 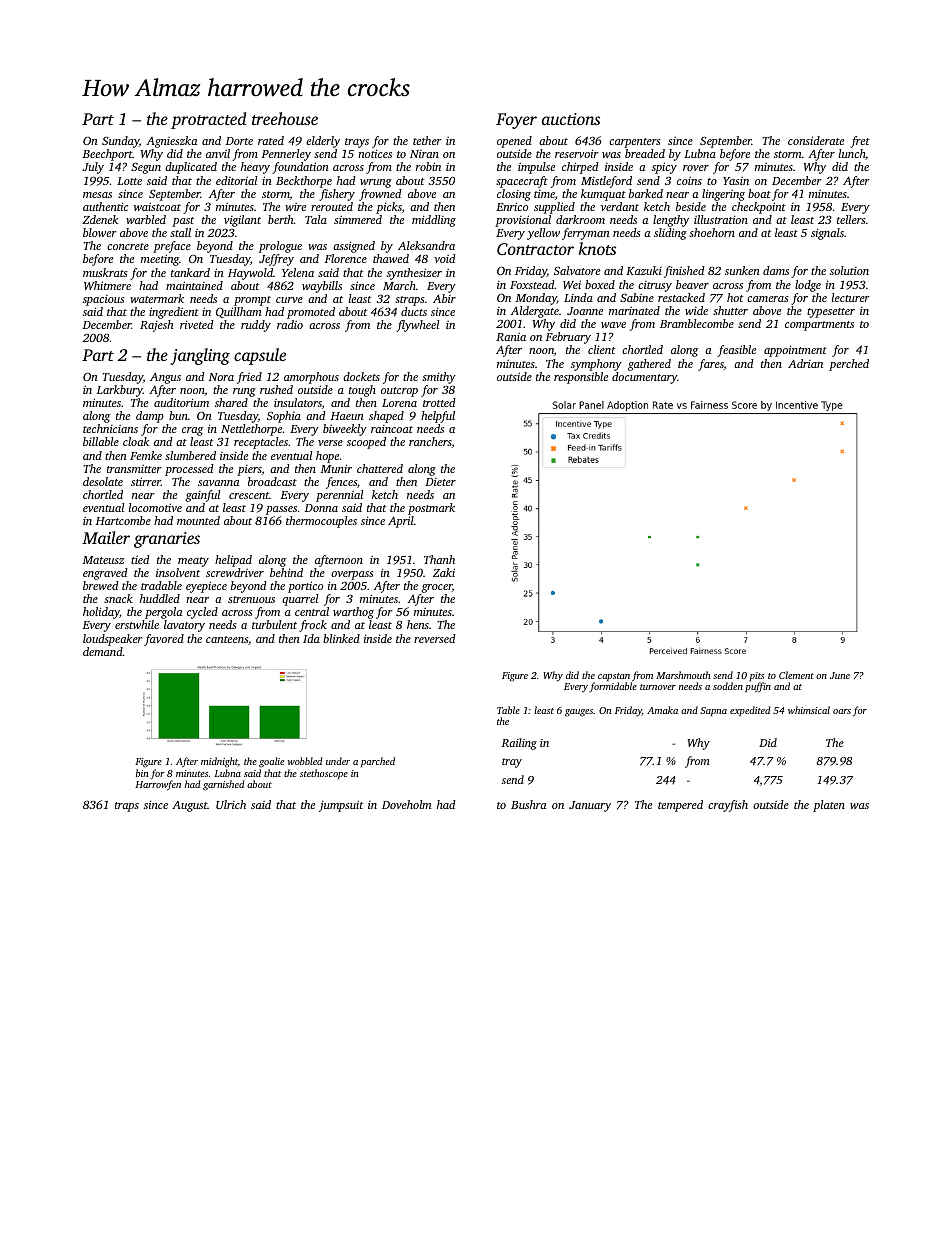 What do you see at coordinates (134, 469) in the page?
I see `transmitter` at bounding box center [134, 469].
